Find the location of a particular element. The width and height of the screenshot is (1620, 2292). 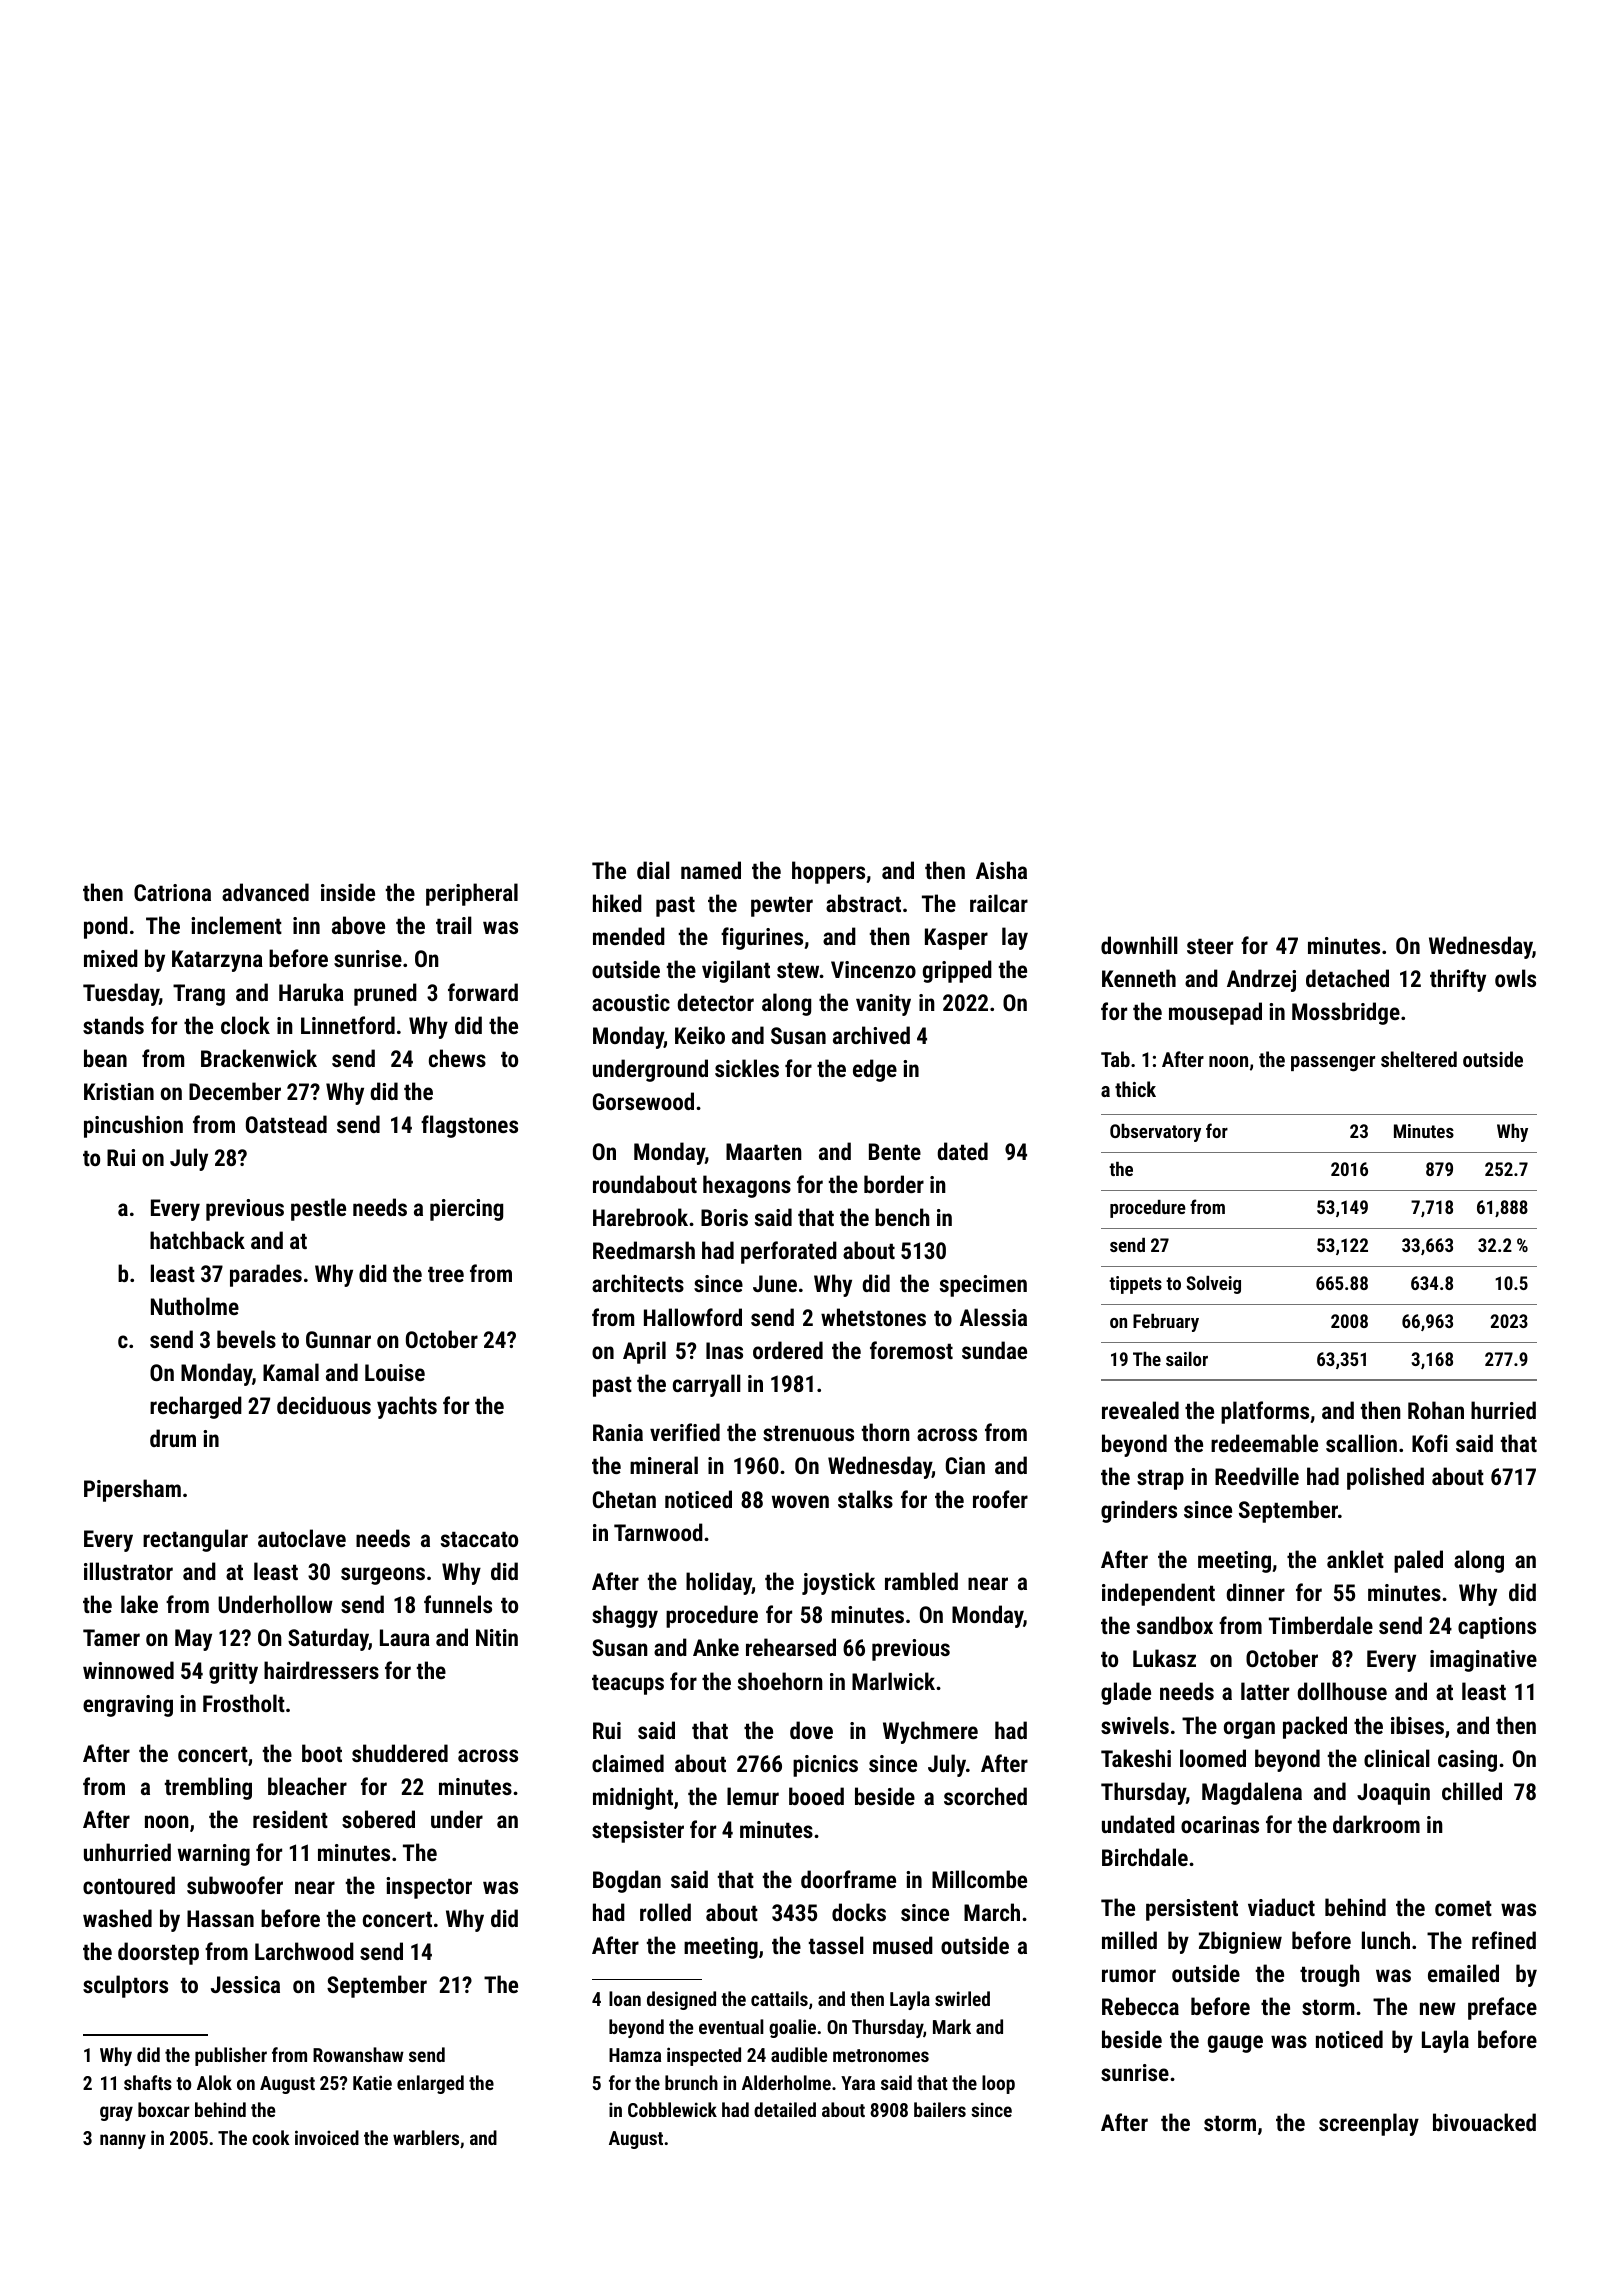

thick is located at coordinates (1135, 1089).
